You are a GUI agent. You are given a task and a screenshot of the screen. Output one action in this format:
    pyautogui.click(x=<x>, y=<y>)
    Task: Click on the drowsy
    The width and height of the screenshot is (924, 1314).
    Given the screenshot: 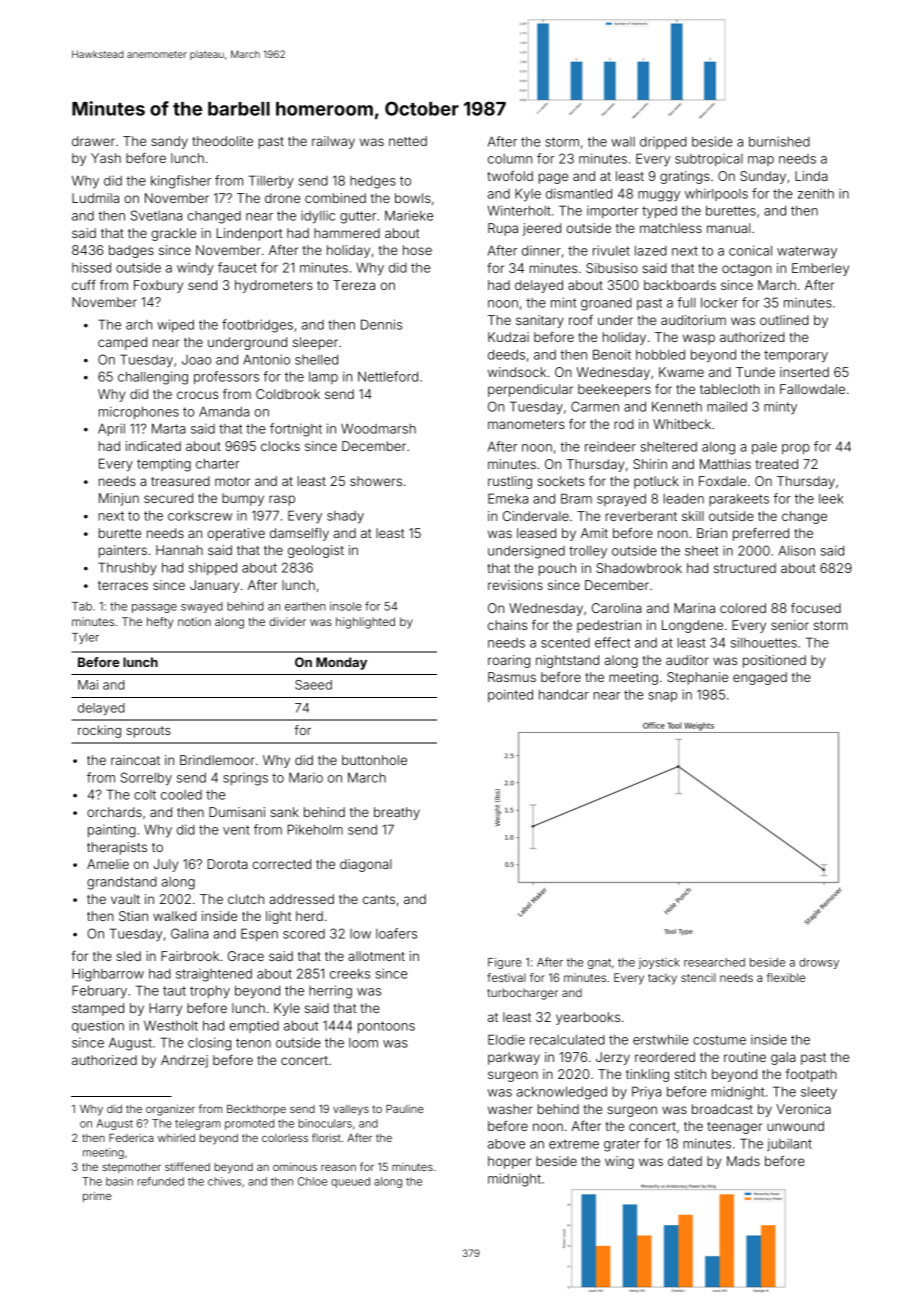 What is the action you would take?
    pyautogui.click(x=819, y=963)
